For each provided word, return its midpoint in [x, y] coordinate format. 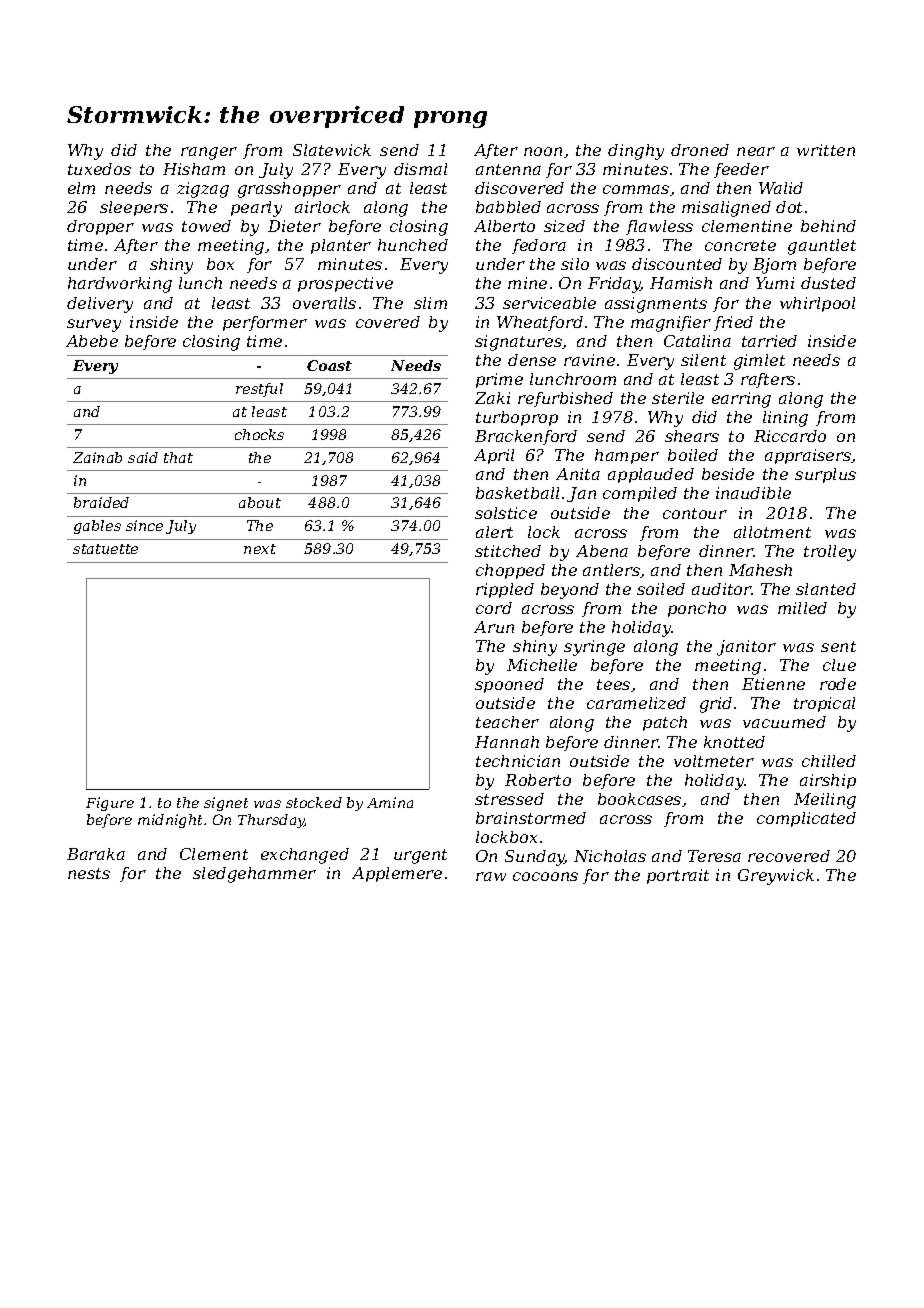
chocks [259, 434]
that [178, 457]
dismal [420, 169]
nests [89, 873]
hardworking [120, 285]
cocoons [545, 876]
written [826, 150]
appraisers [808, 456]
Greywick [776, 877]
